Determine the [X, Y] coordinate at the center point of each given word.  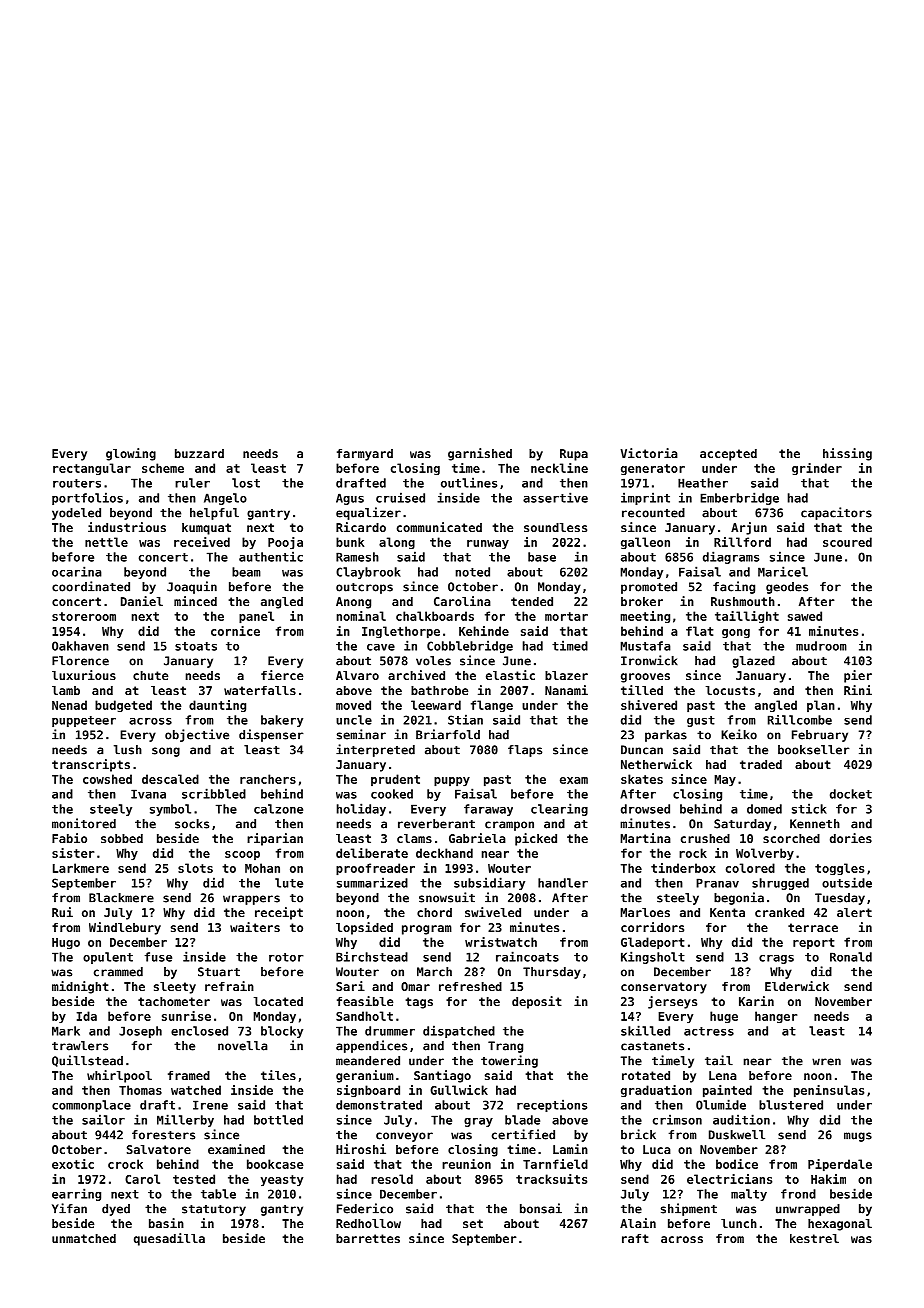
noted [473, 572]
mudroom [821, 646]
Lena [723, 1075]
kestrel [814, 1238]
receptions [552, 1105]
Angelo [225, 499]
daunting [217, 706]
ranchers [268, 779]
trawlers [80, 1046]
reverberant [436, 824]
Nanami [566, 690]
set [473, 1223]
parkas [666, 736]
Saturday [742, 825]
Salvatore [159, 1149]
